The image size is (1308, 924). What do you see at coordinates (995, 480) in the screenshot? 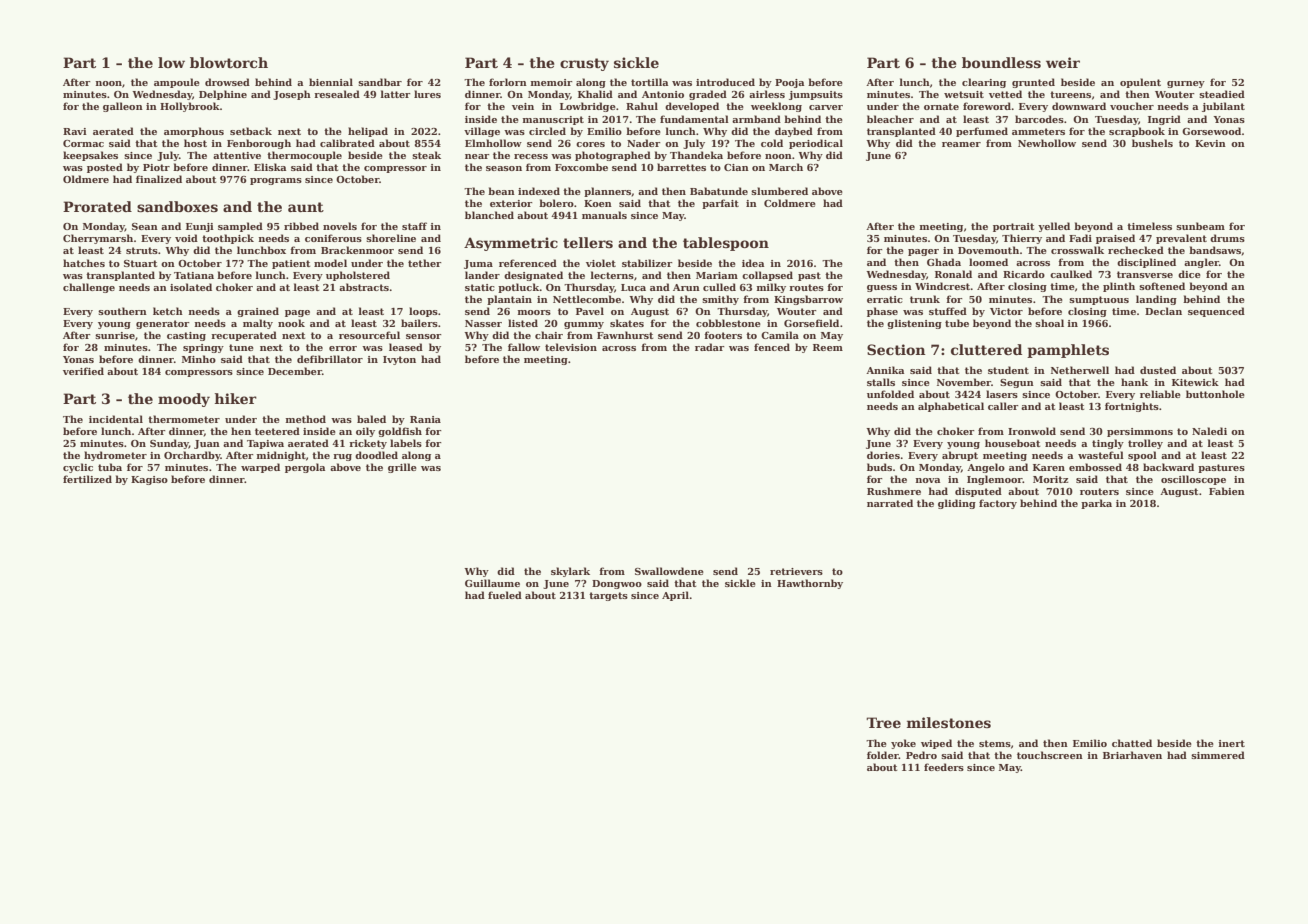
I see `Inglemoor` at bounding box center [995, 480].
